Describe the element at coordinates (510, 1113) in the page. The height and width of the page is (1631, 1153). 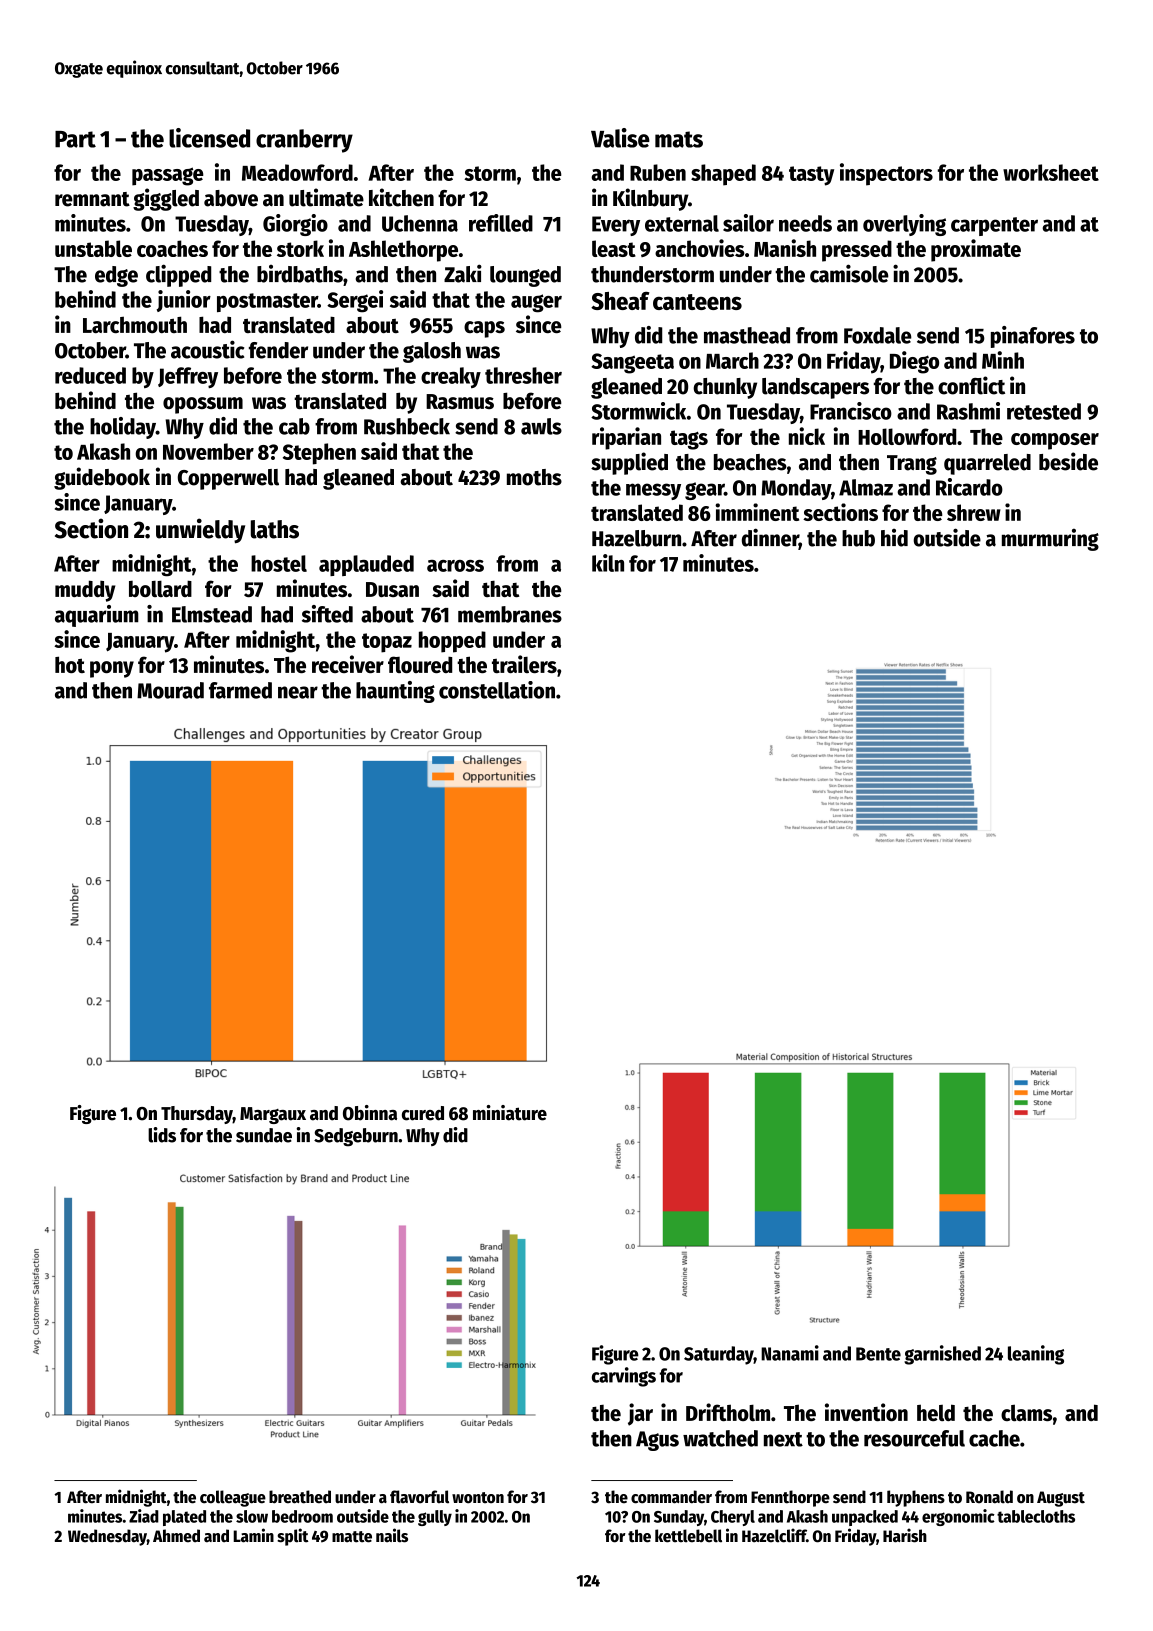
I see `miniature` at that location.
